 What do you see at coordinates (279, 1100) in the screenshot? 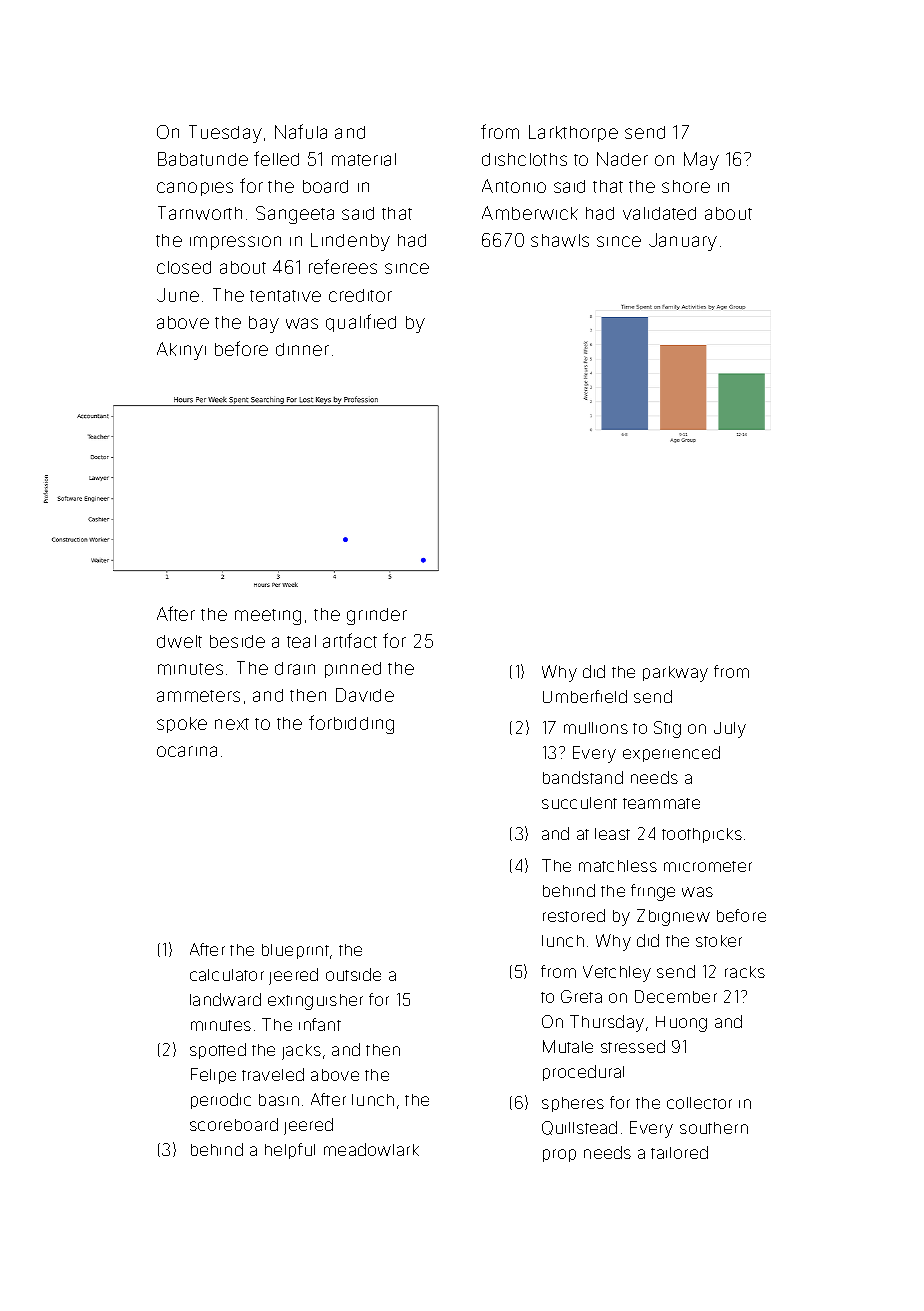
I see `basin` at bounding box center [279, 1100].
